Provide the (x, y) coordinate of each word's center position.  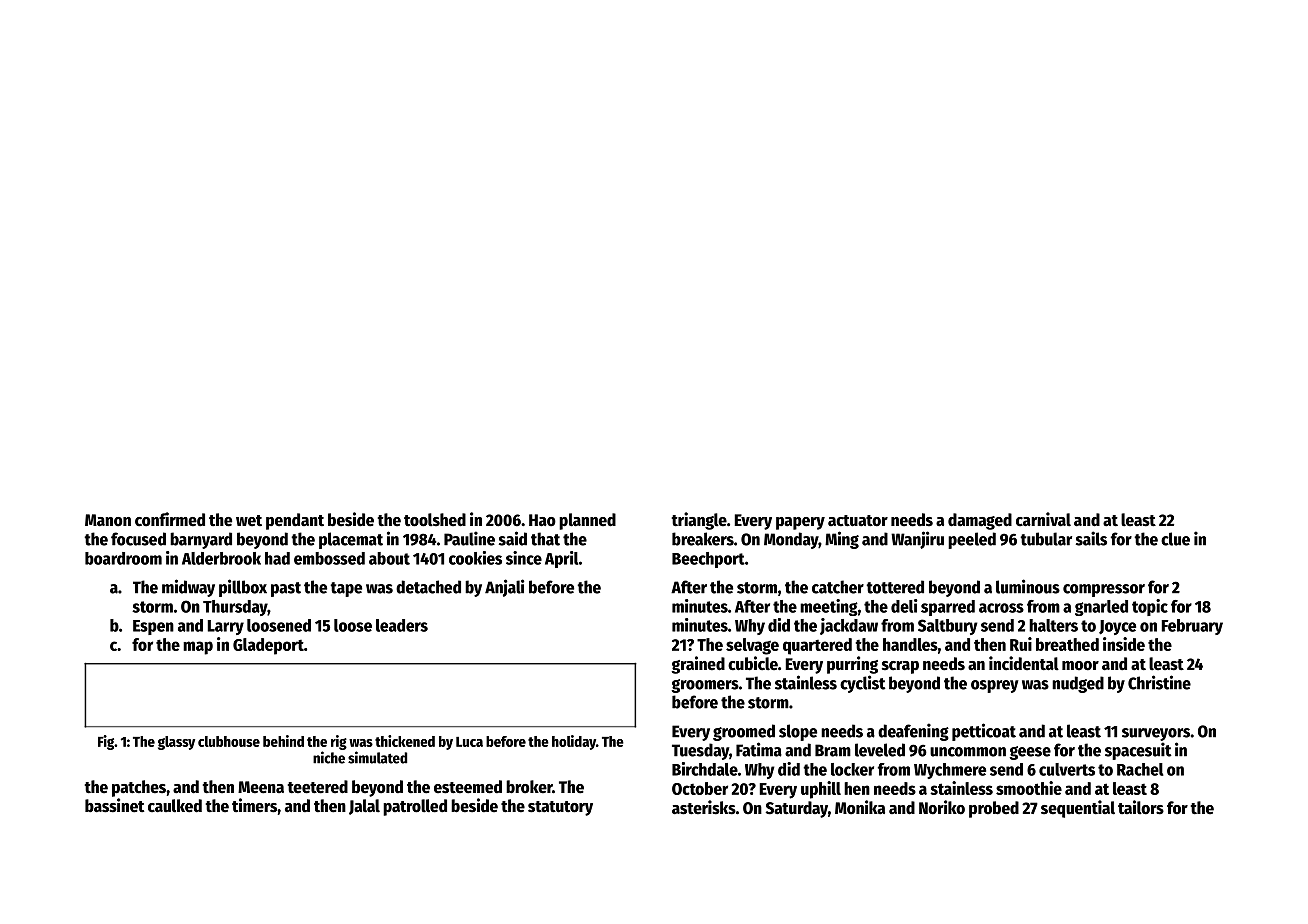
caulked (175, 806)
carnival (1043, 519)
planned (587, 521)
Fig (106, 742)
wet (249, 521)
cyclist (863, 684)
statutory (560, 808)
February (1192, 627)
